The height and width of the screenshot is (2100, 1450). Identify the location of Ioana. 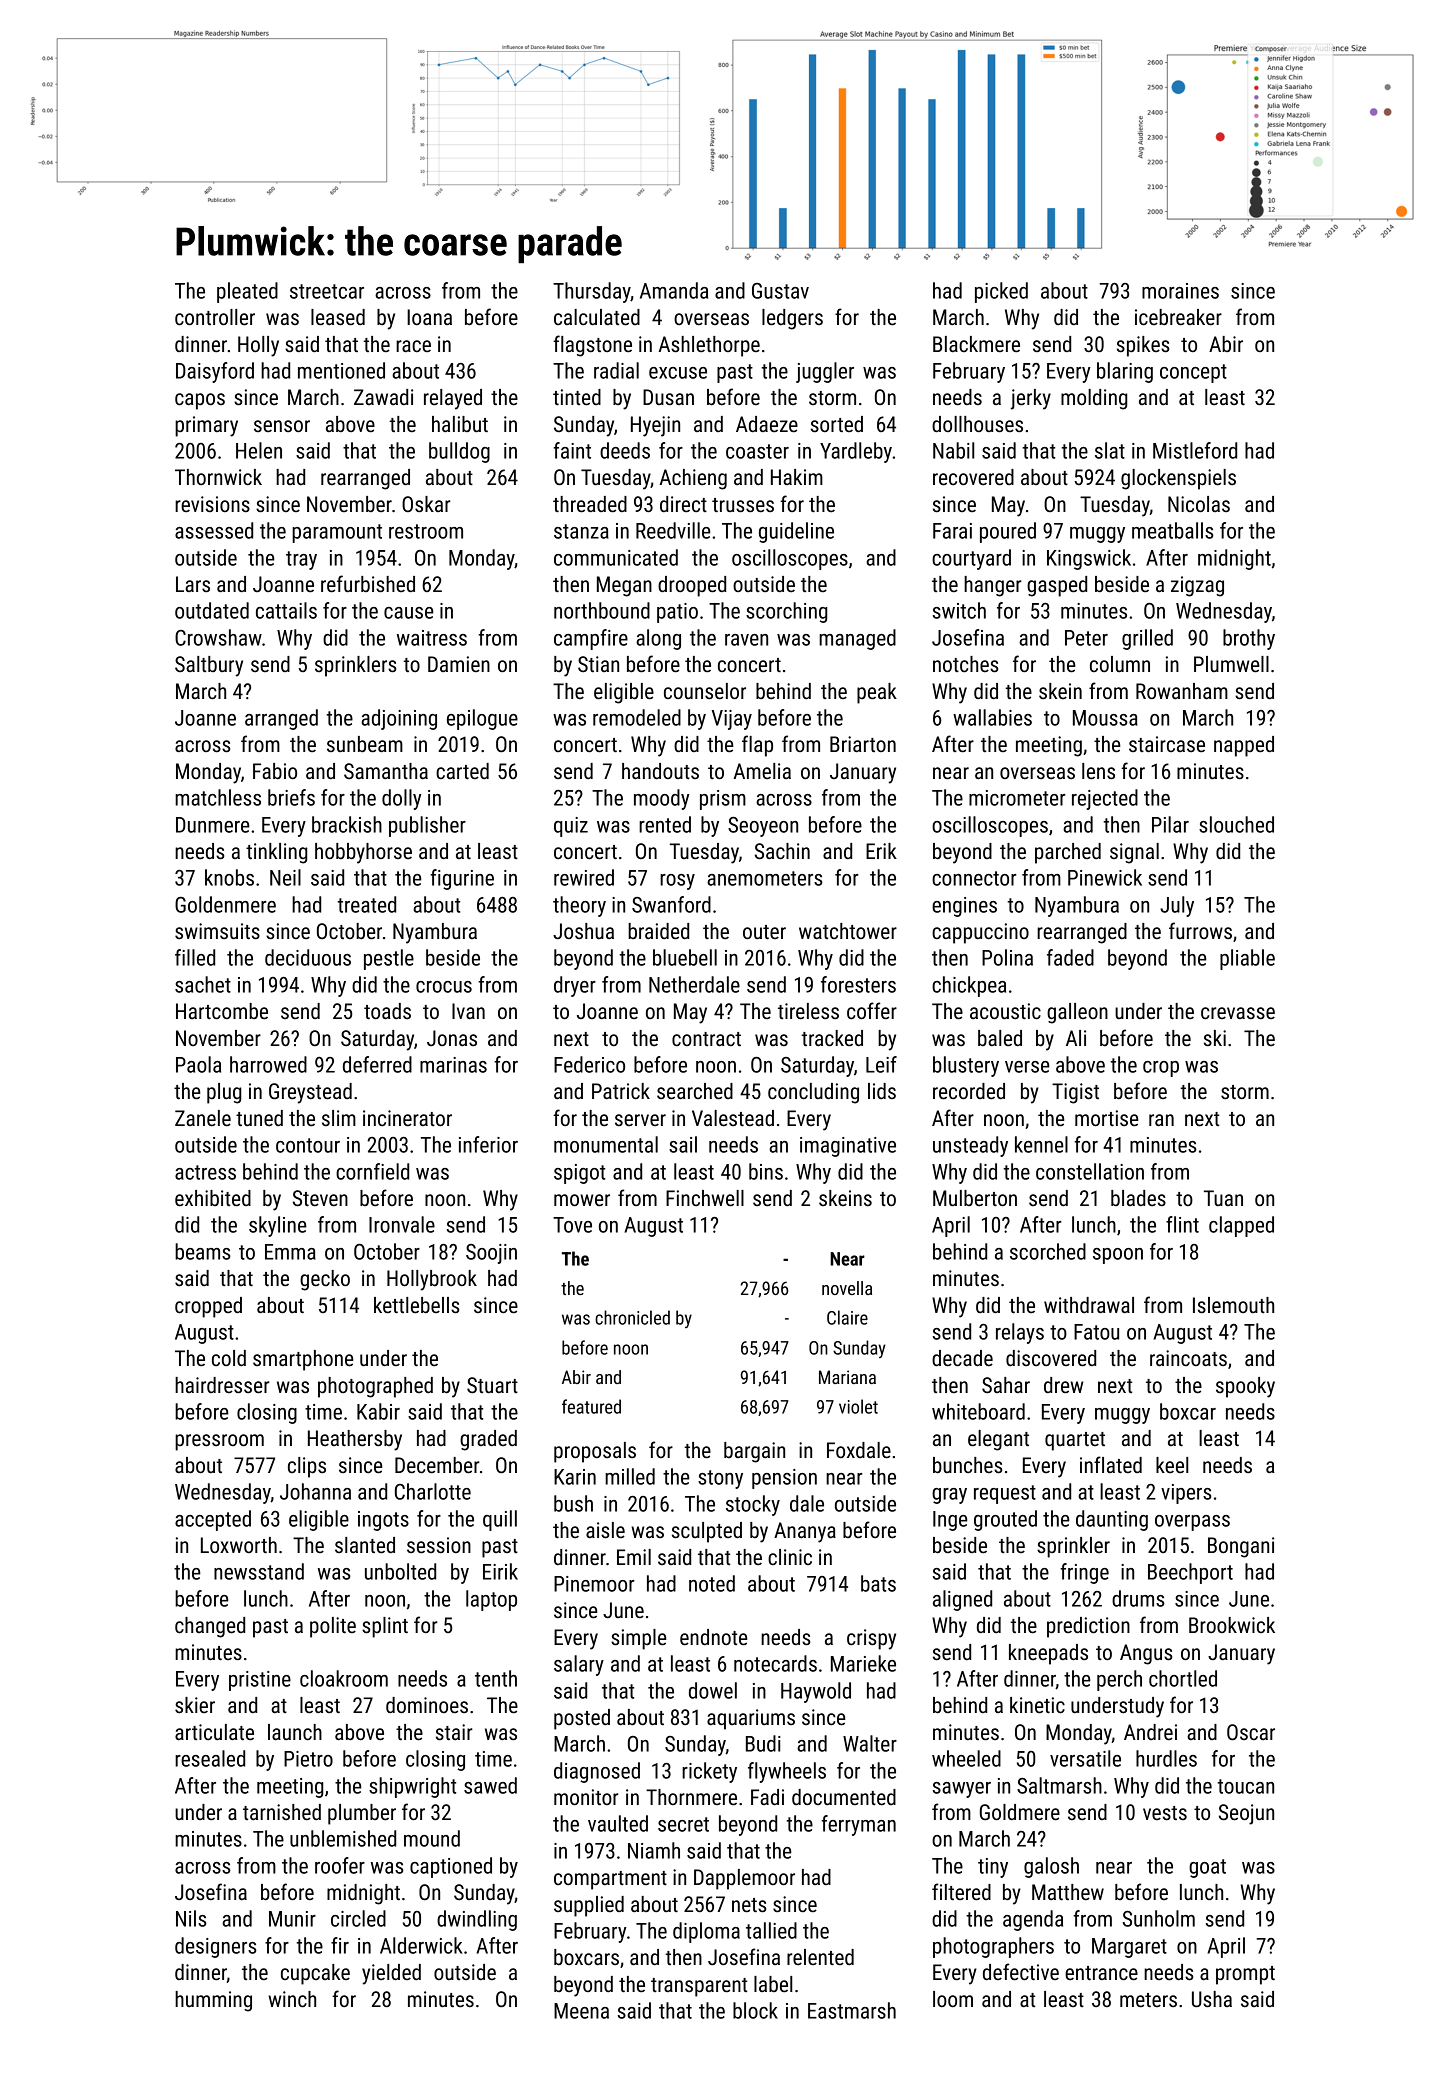
(429, 317).
